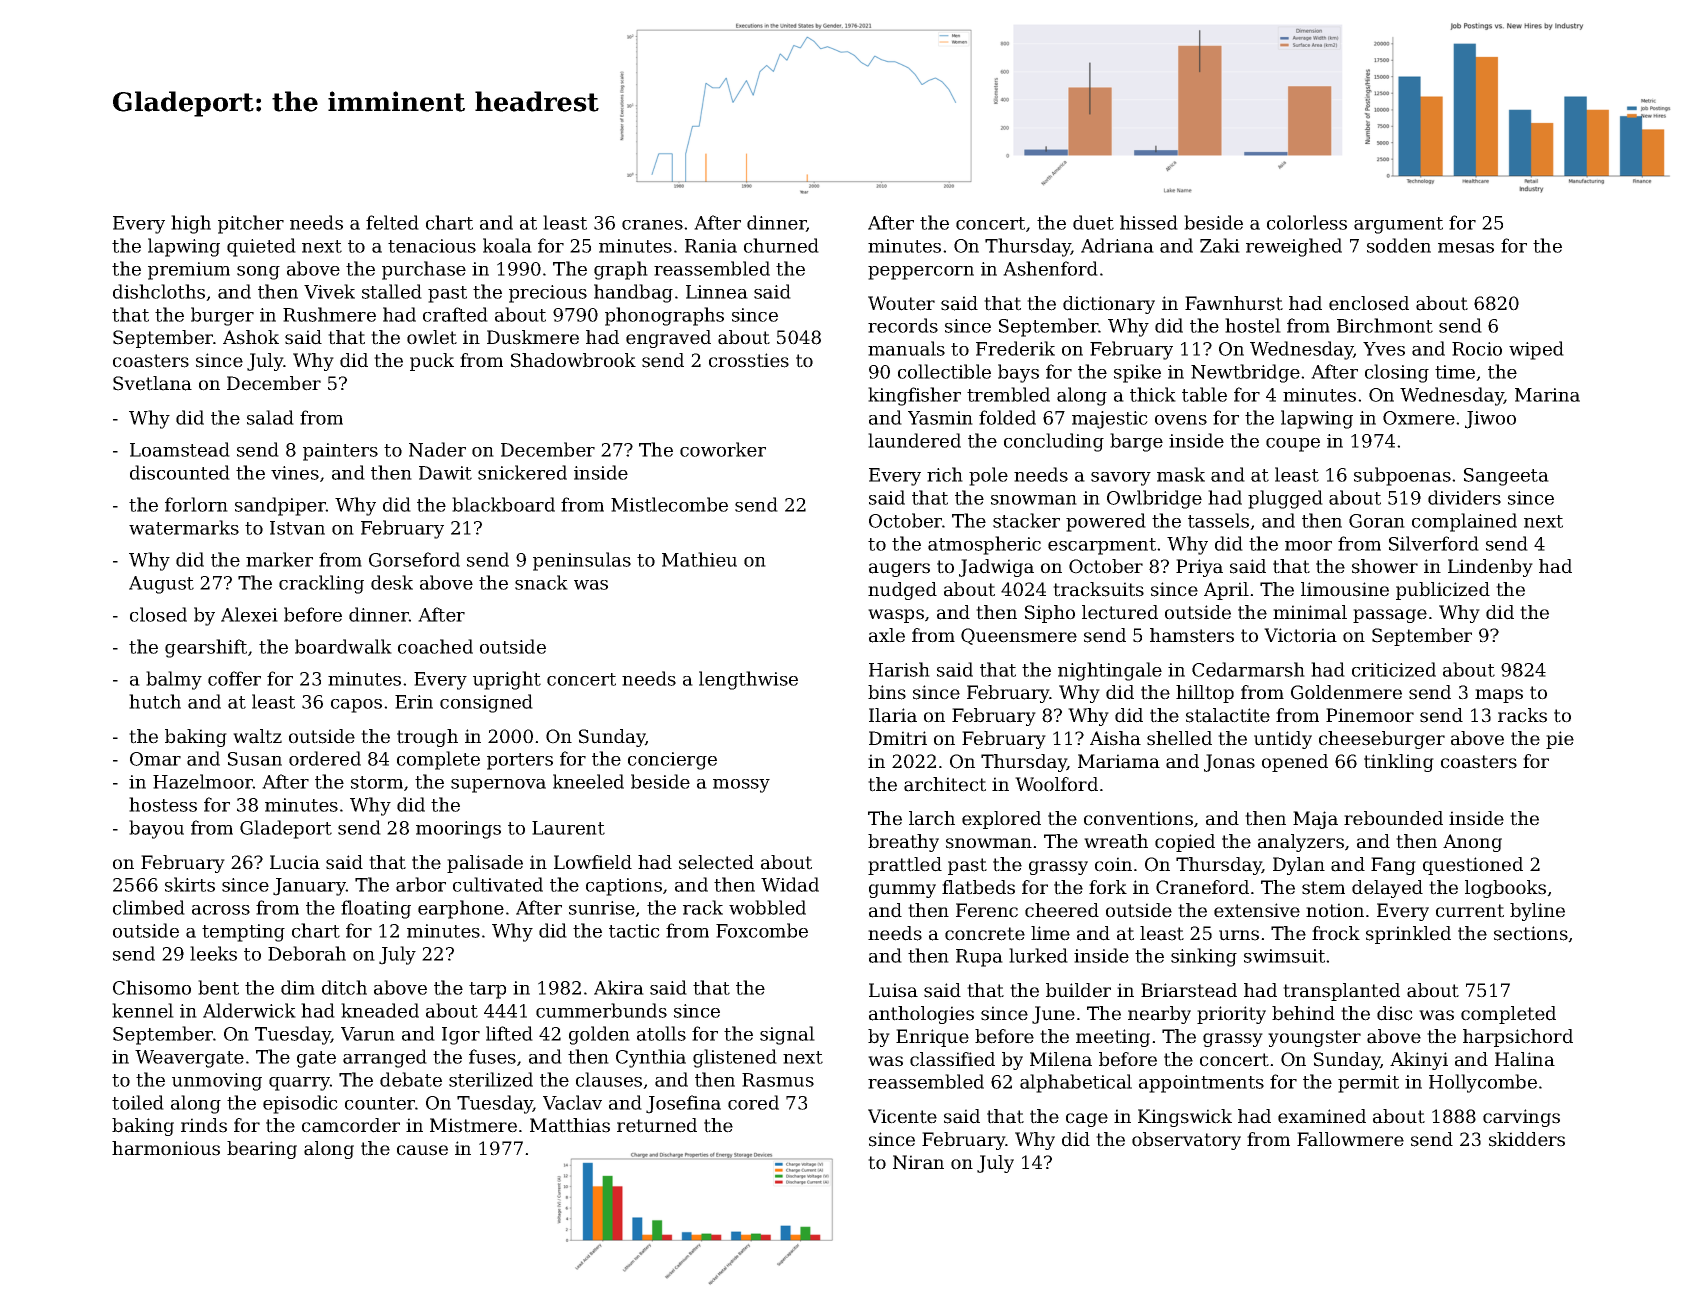  Describe the element at coordinates (486, 703) in the page. I see `consigned` at that location.
